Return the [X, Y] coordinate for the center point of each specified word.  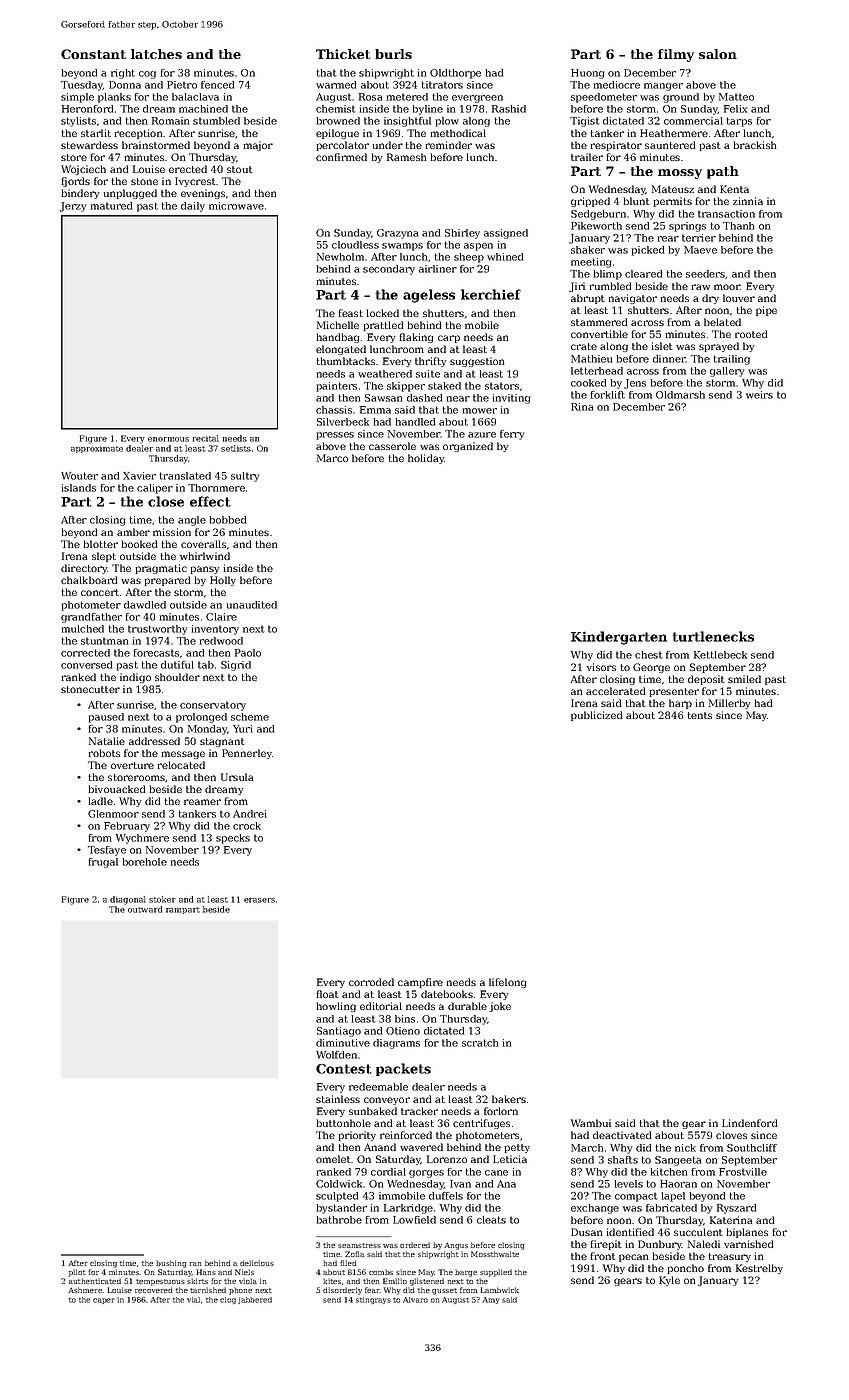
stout [240, 169]
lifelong [508, 983]
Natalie [107, 741]
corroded [371, 982]
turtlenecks [713, 636]
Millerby [730, 704]
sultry [245, 477]
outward [145, 909]
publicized [597, 716]
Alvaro [415, 1300]
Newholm [340, 257]
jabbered [255, 1300]
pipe [766, 311]
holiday [426, 459]
